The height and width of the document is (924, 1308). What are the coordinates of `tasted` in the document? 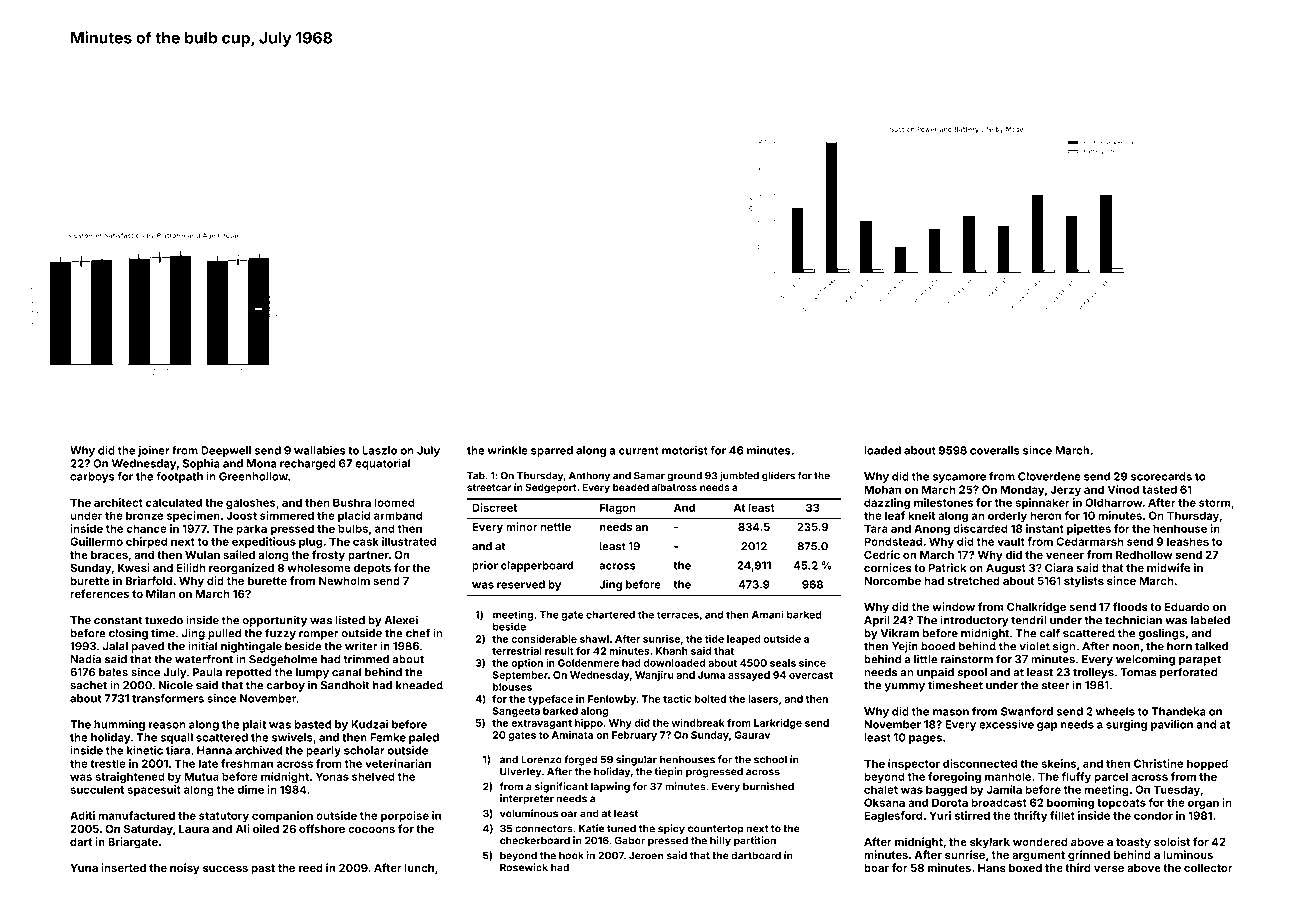 It's located at (1159, 489).
